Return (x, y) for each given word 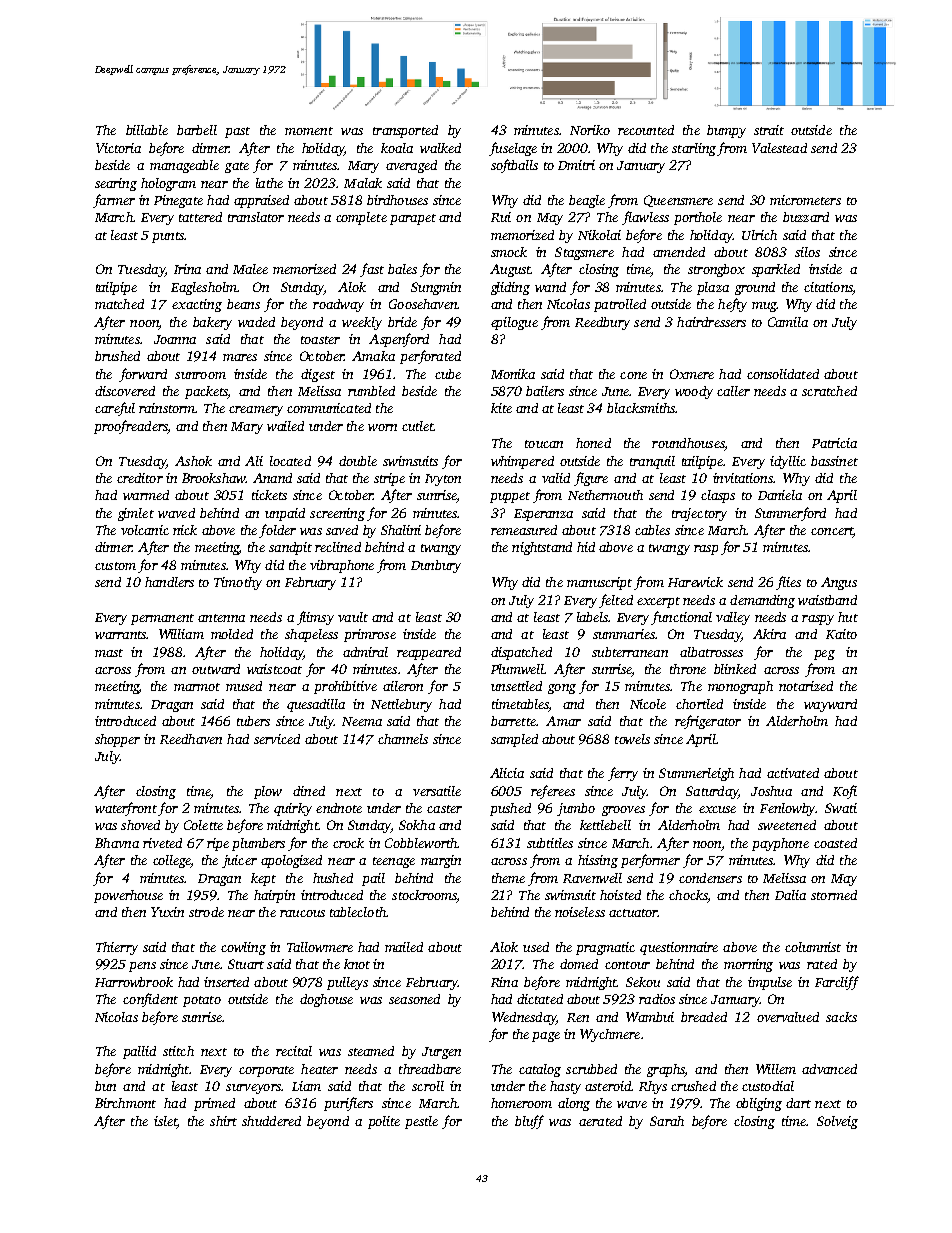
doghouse (326, 1000)
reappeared (429, 653)
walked (440, 148)
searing (116, 184)
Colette (203, 825)
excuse (717, 809)
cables (652, 530)
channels (403, 739)
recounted (646, 130)
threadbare (430, 1069)
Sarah (667, 1121)
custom (115, 566)
